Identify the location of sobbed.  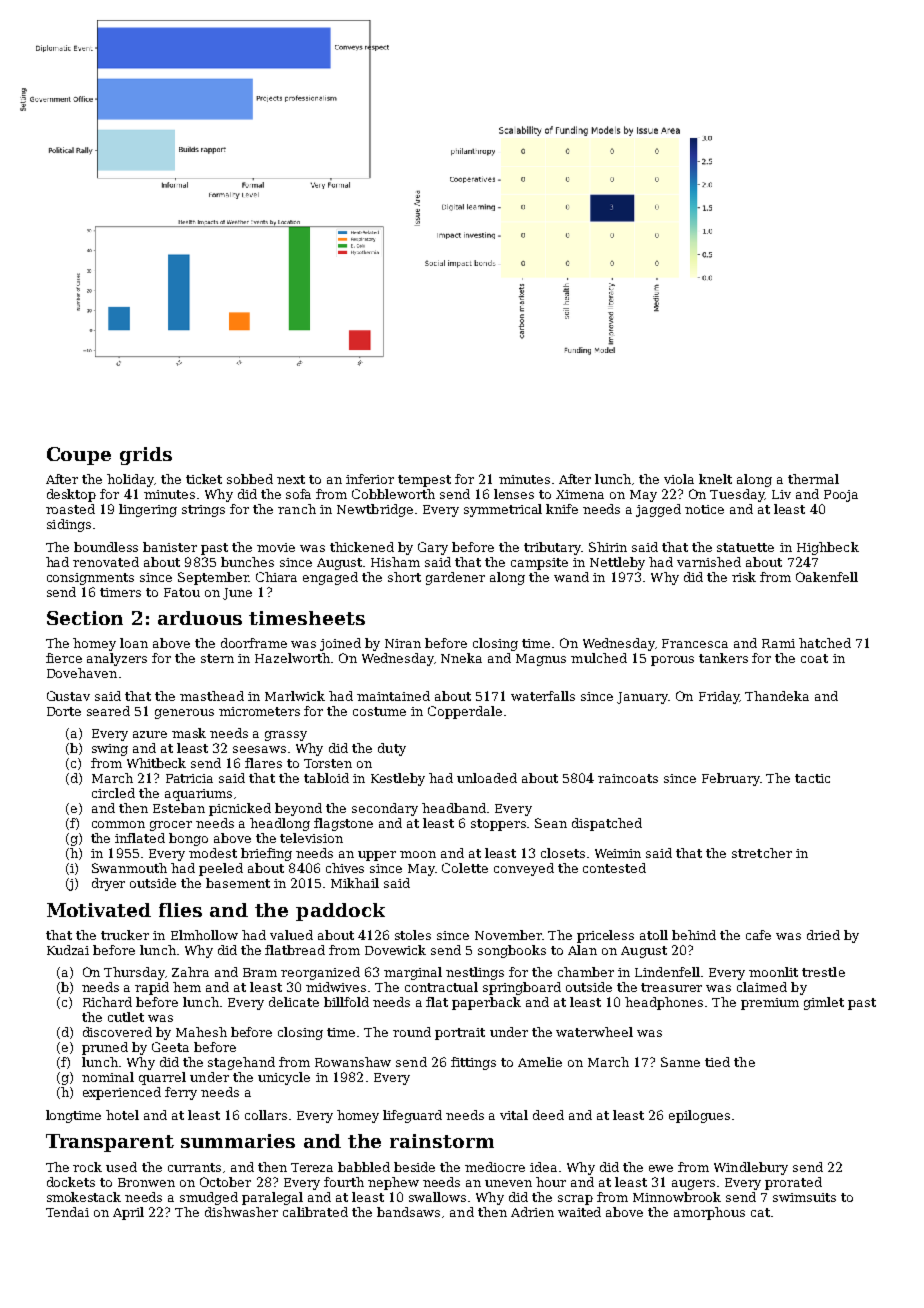
(250, 479).
